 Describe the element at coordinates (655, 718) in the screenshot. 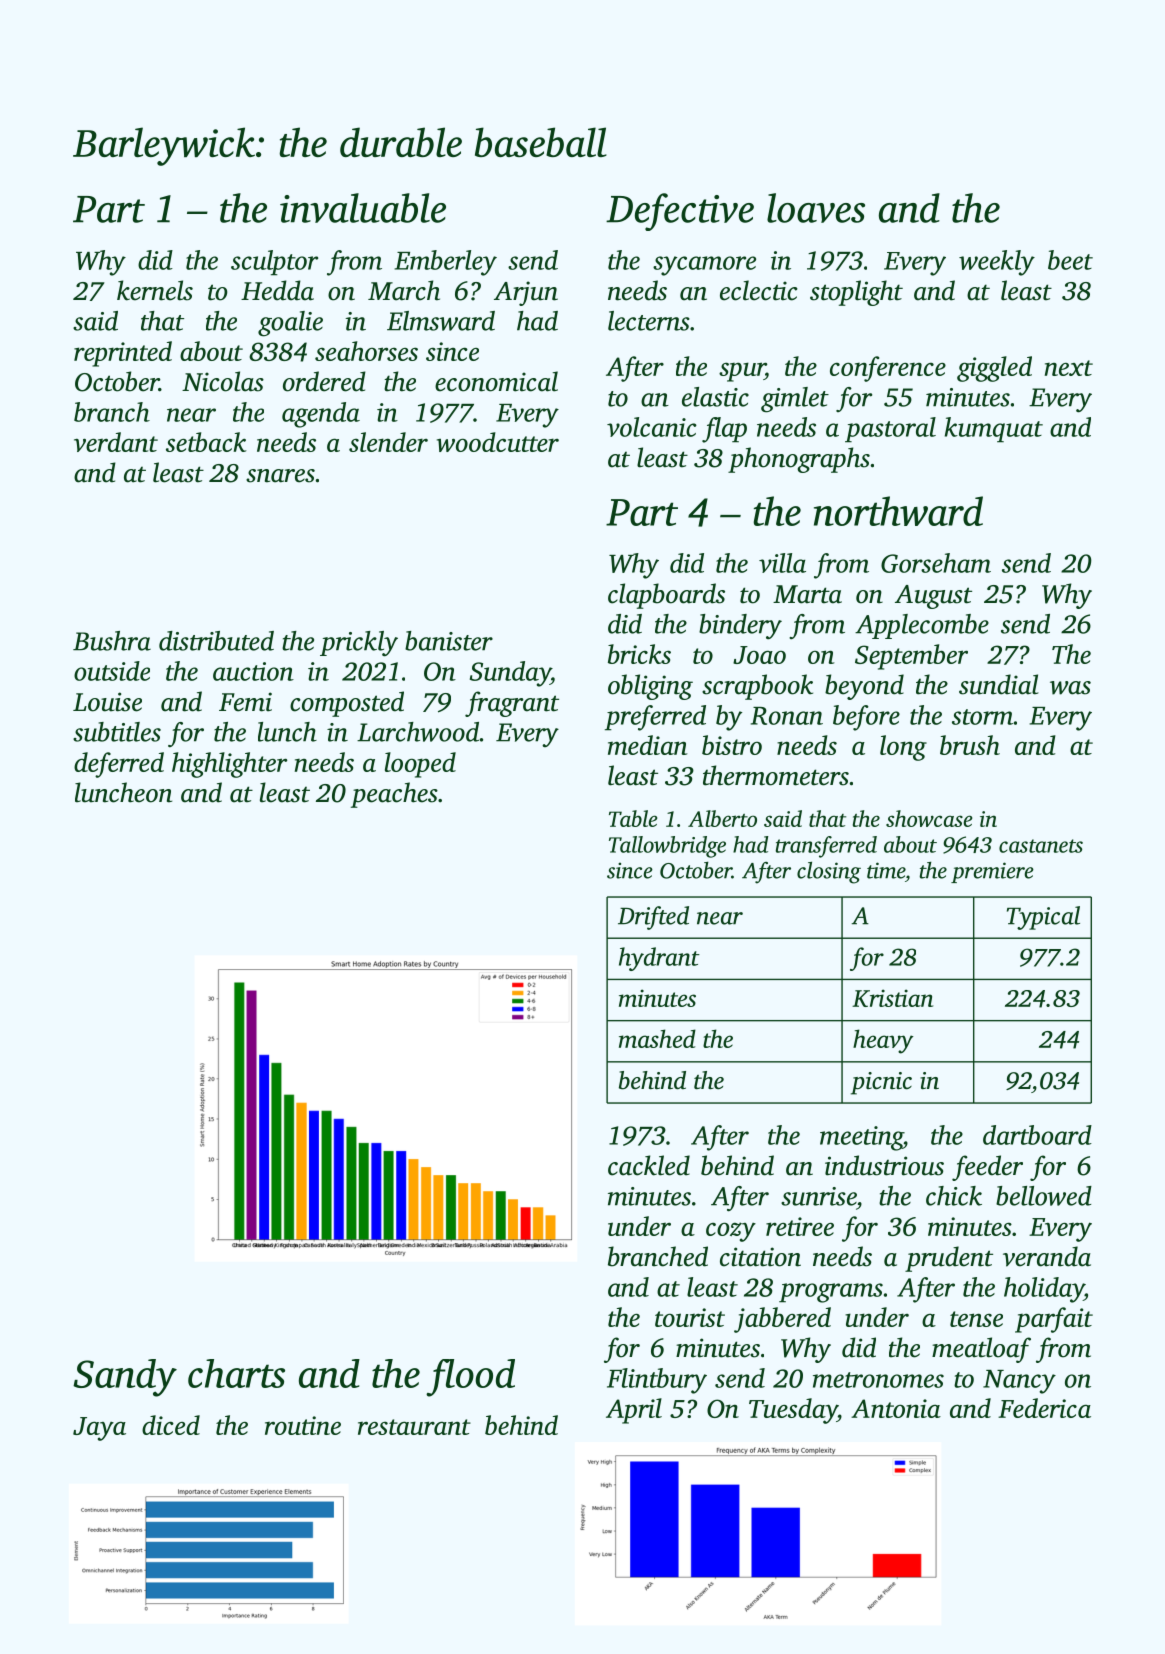

I see `preferred` at that location.
